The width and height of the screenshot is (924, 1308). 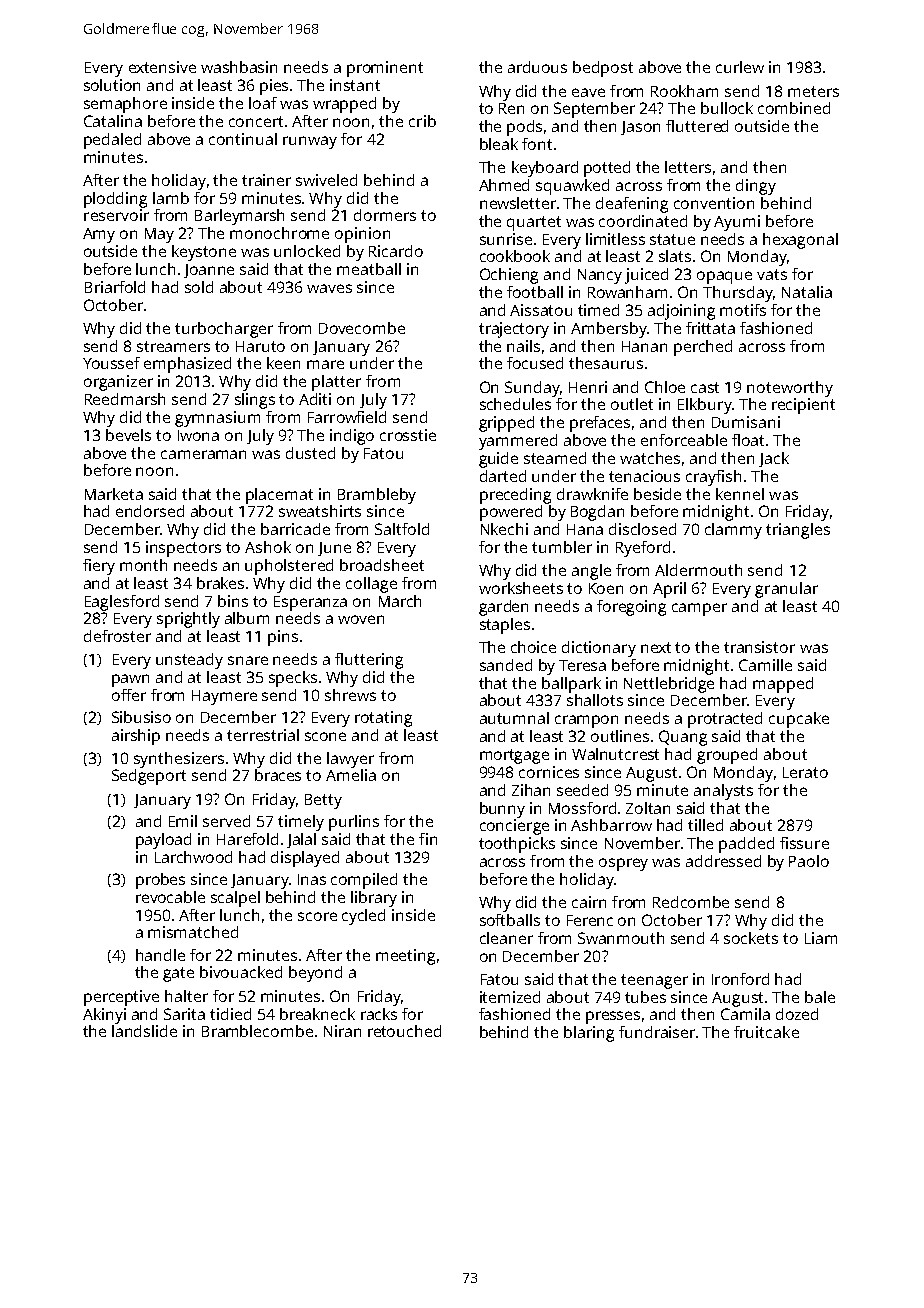 What do you see at coordinates (631, 608) in the screenshot?
I see `foregoing` at bounding box center [631, 608].
